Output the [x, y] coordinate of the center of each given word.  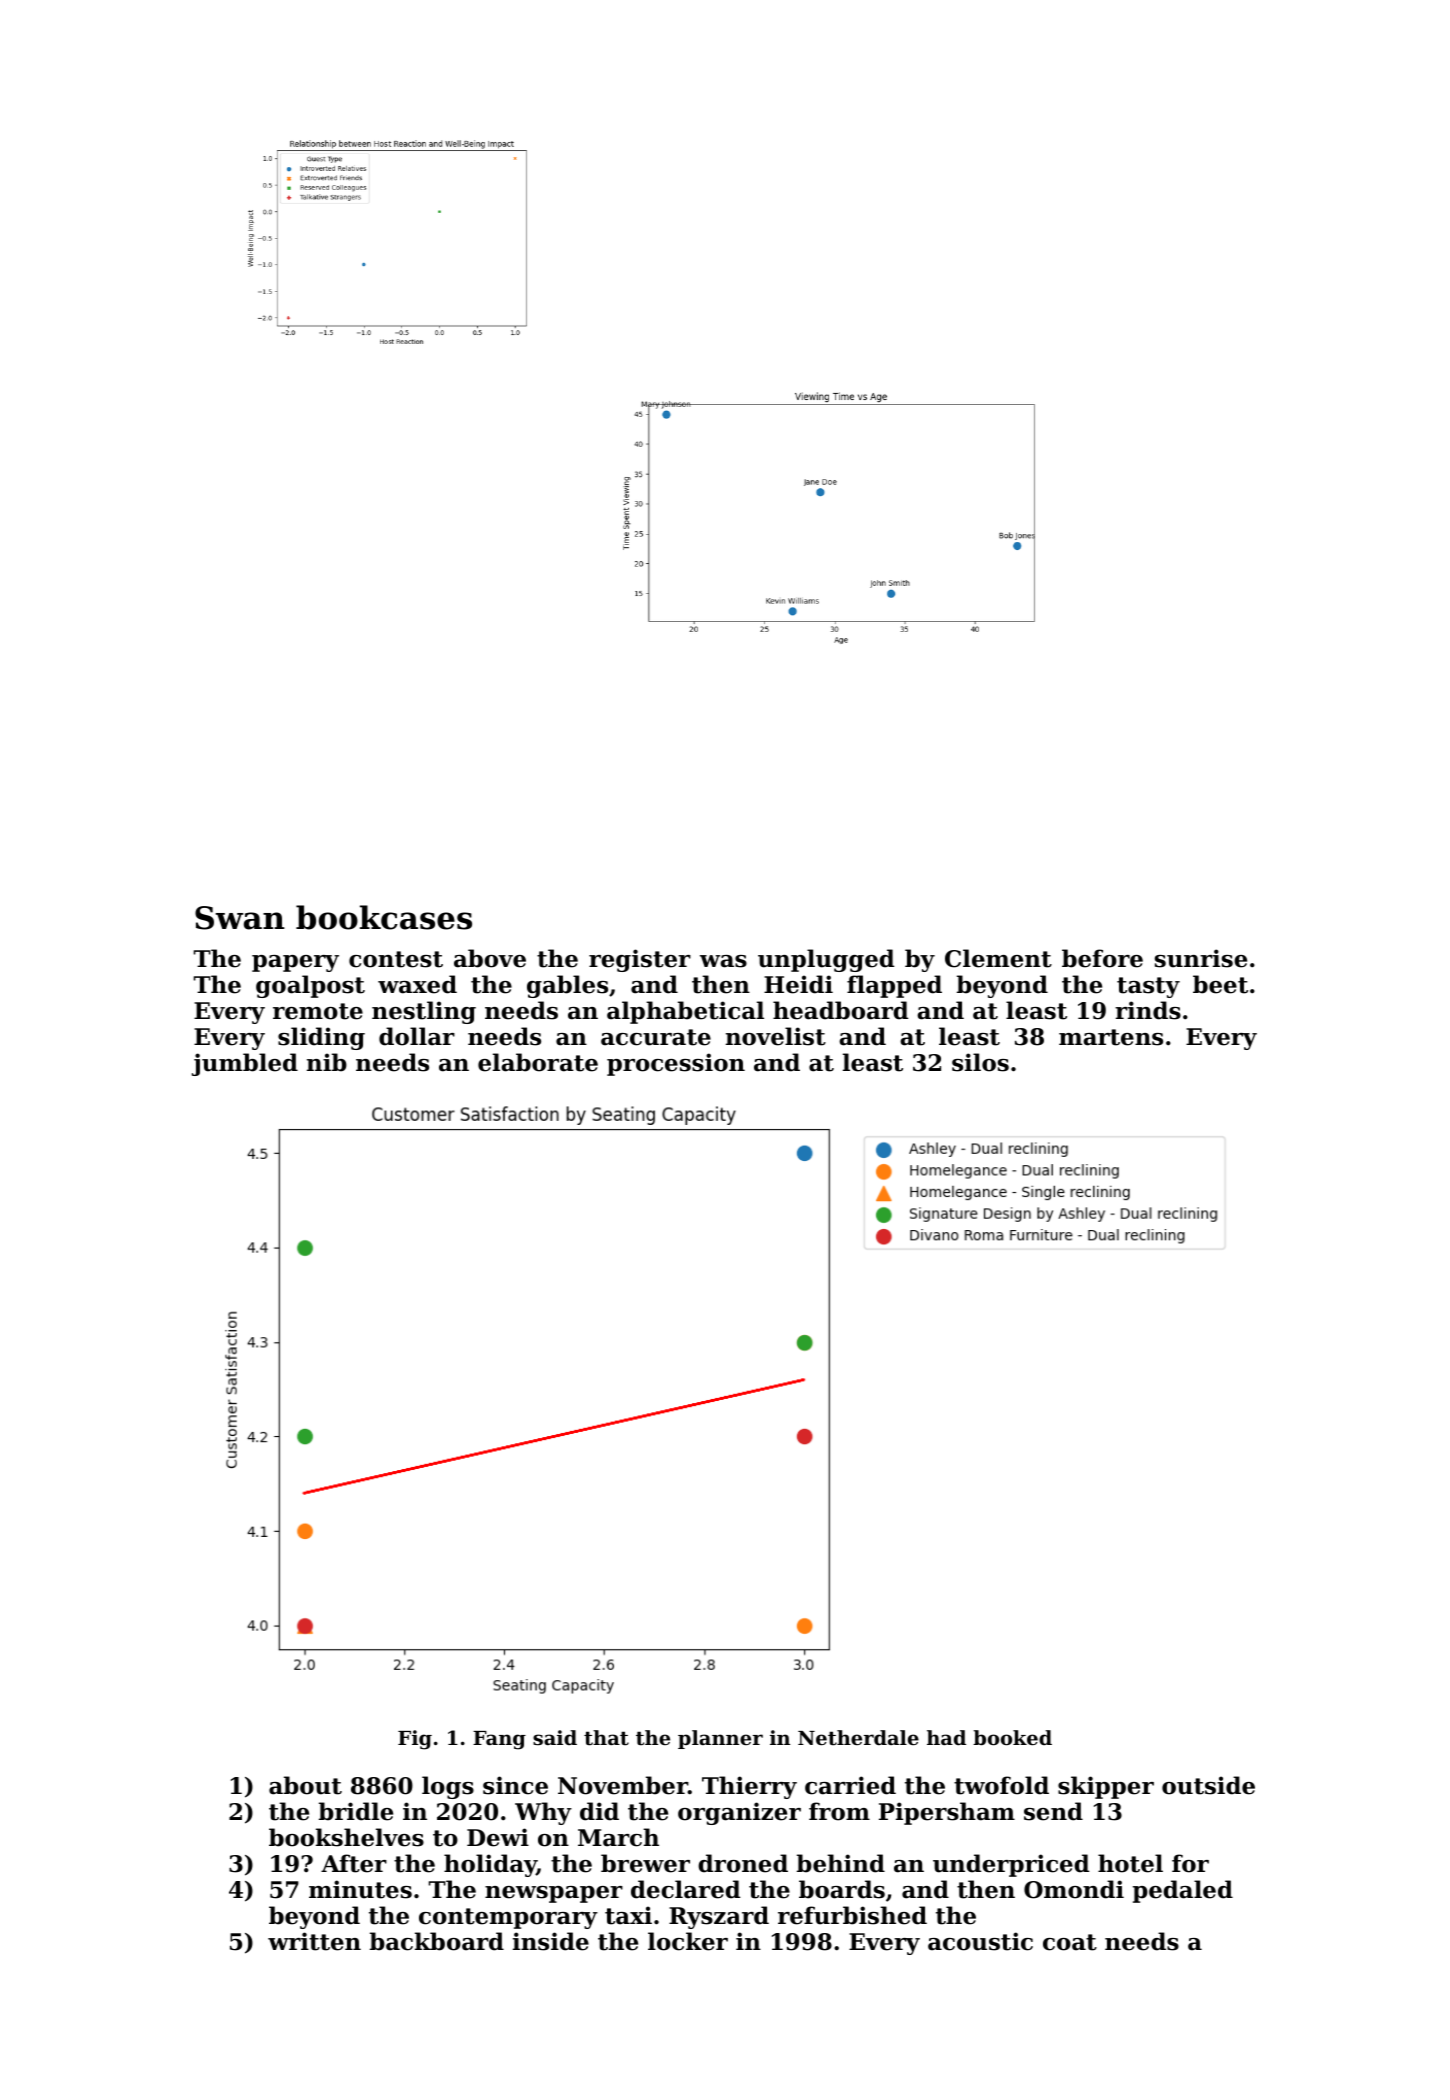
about [305, 1785]
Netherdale [858, 1738]
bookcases [384, 917]
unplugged [826, 960]
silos [980, 1062]
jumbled [245, 1064]
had [946, 1737]
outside [1208, 1785]
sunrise [1201, 958]
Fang [499, 1740]
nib [327, 1062]
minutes [360, 1889]
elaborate [538, 1062]
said [555, 1737]
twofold [1001, 1785]
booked [1012, 1738]
